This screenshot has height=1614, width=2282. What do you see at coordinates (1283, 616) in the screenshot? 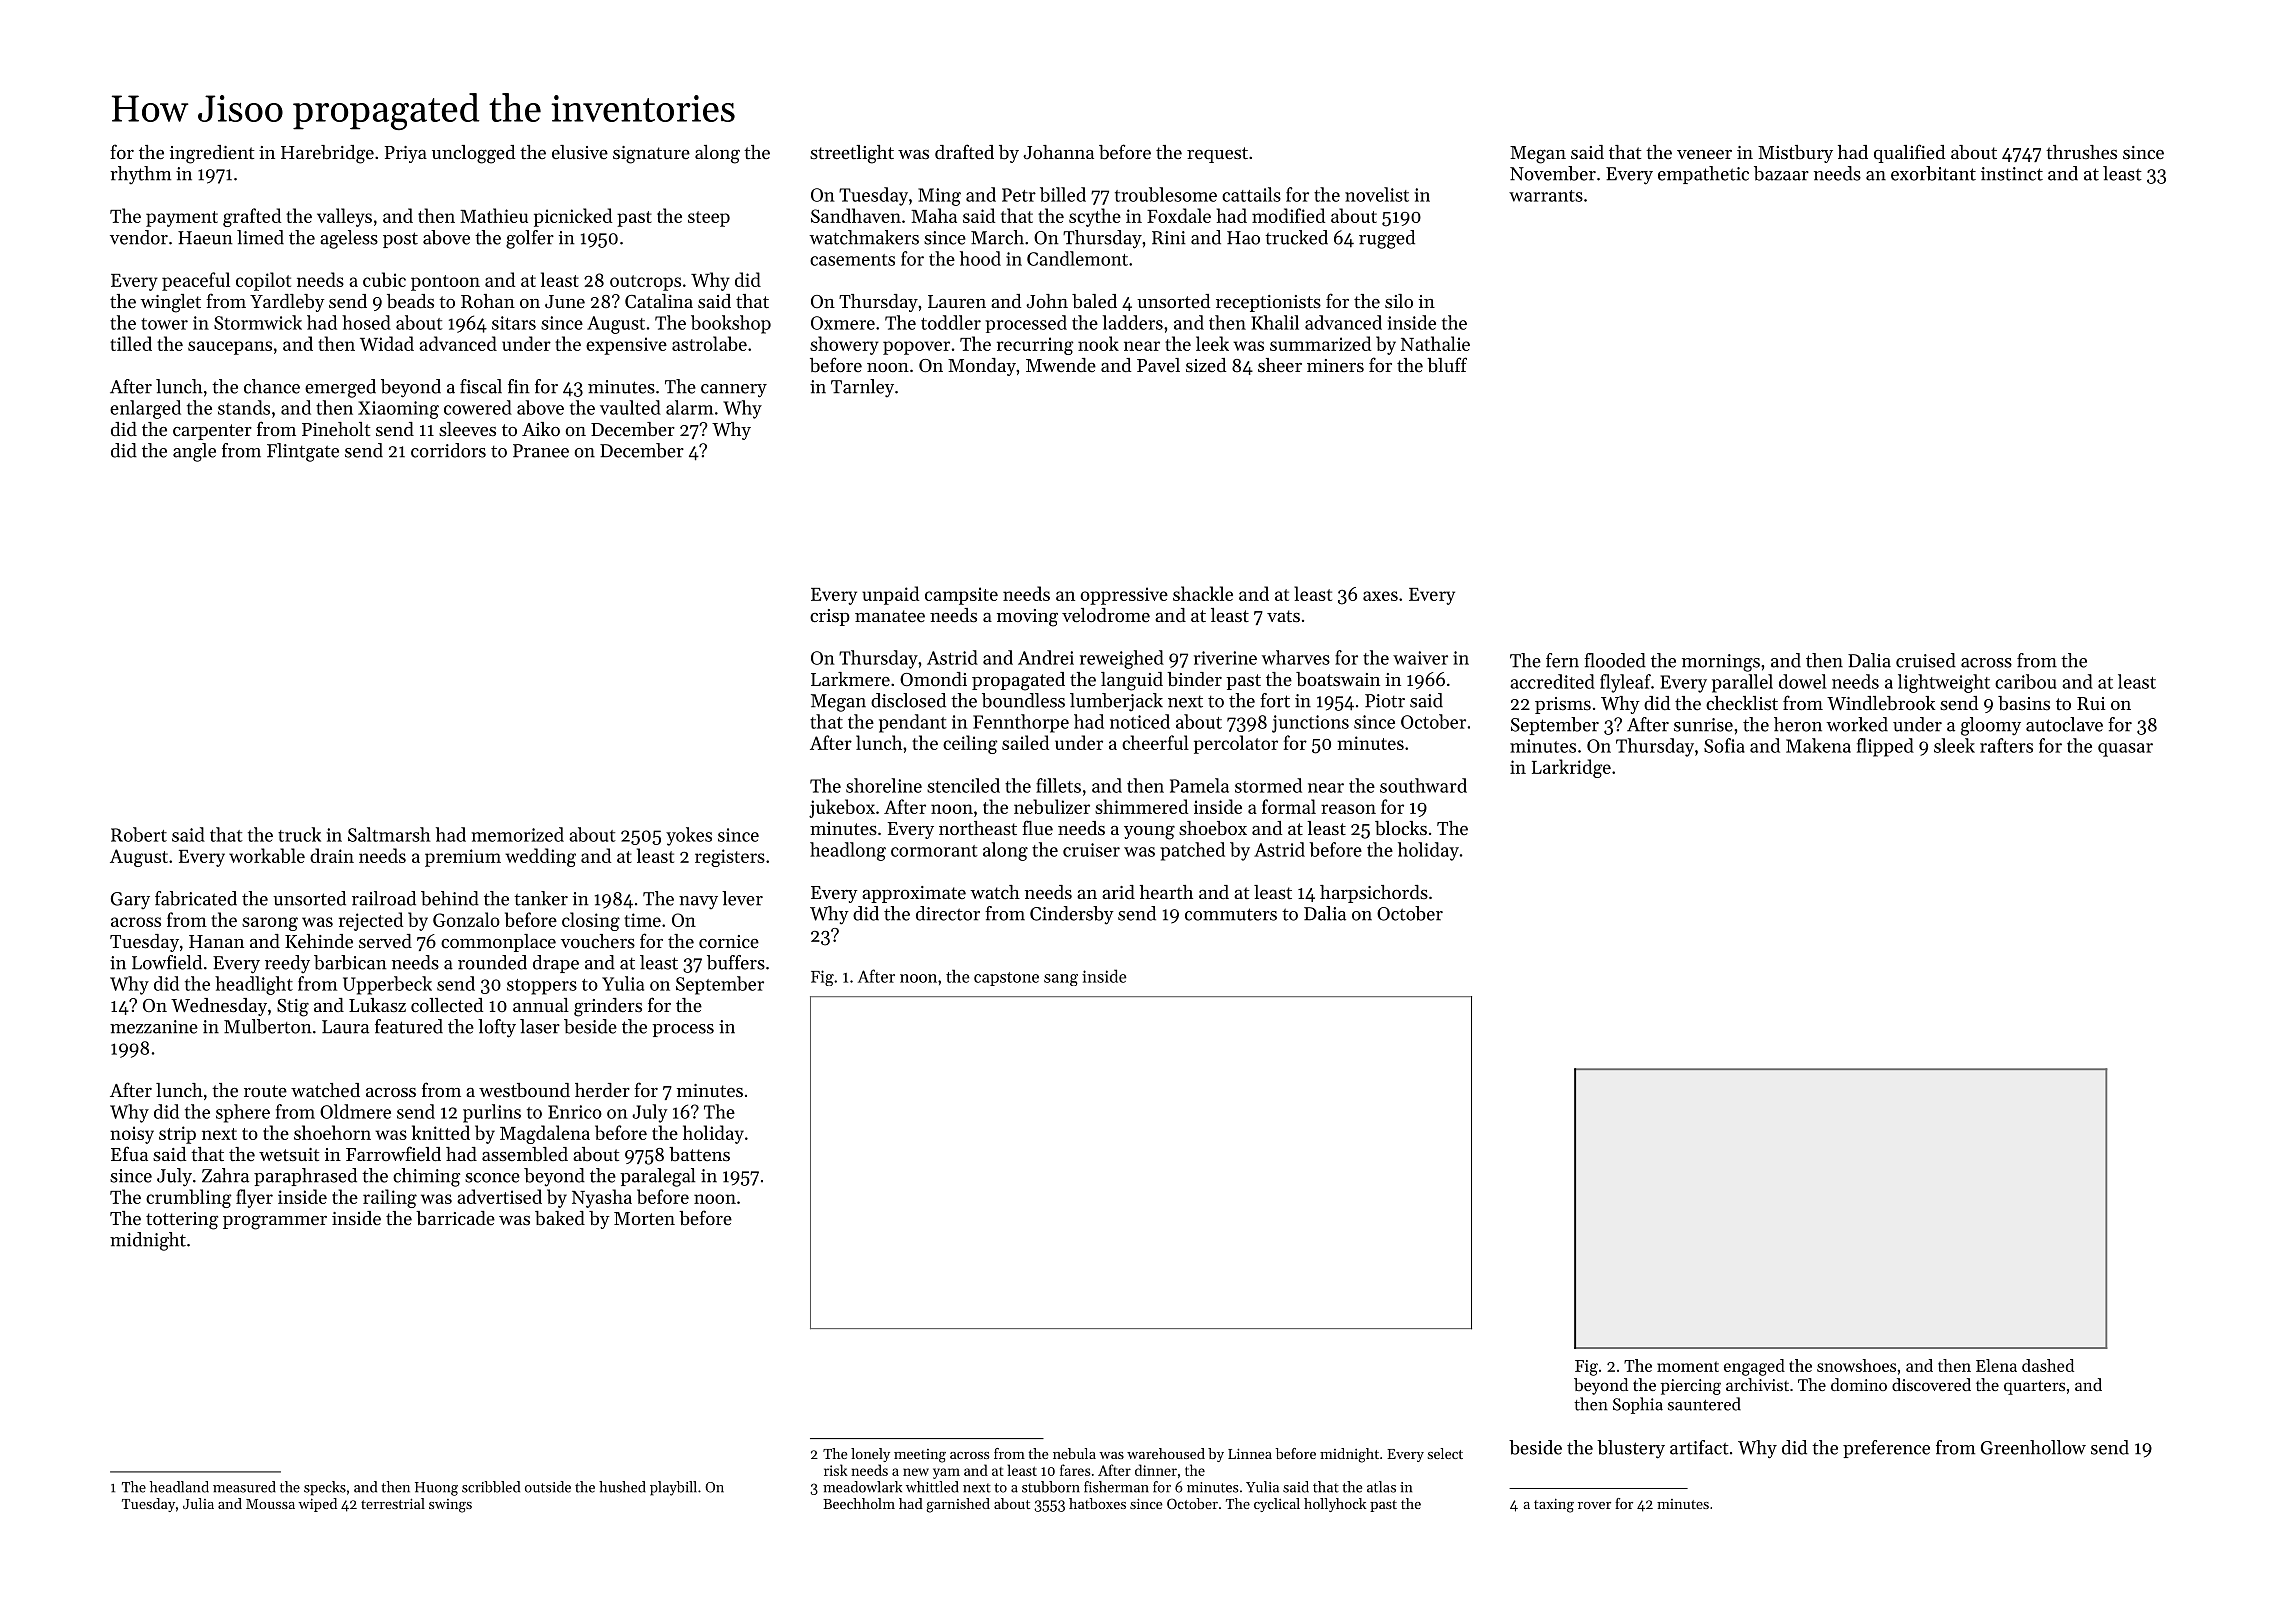
I see `vats` at bounding box center [1283, 616].
